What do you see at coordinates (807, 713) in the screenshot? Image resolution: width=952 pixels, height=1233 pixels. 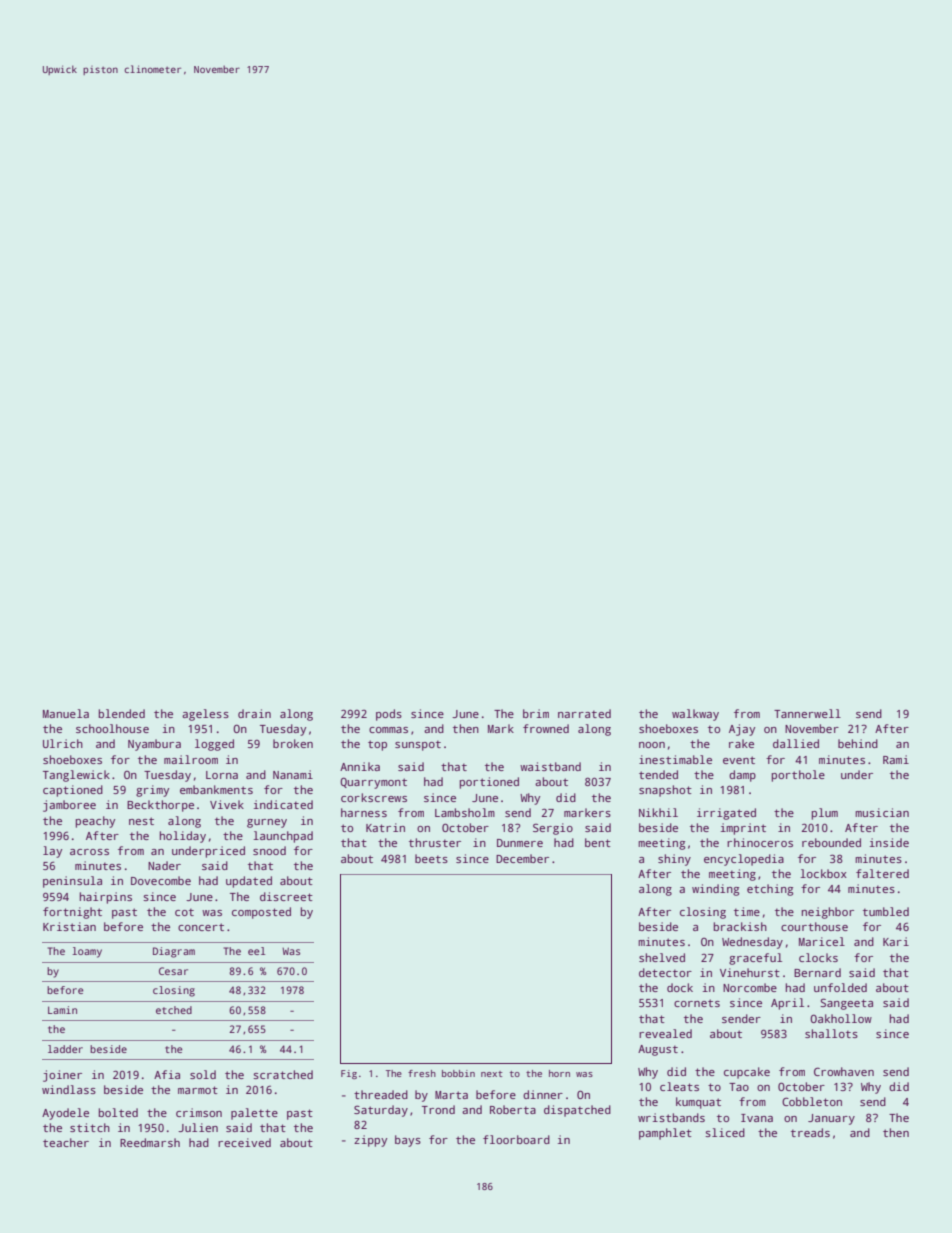 I see `Tannerwell` at bounding box center [807, 713].
